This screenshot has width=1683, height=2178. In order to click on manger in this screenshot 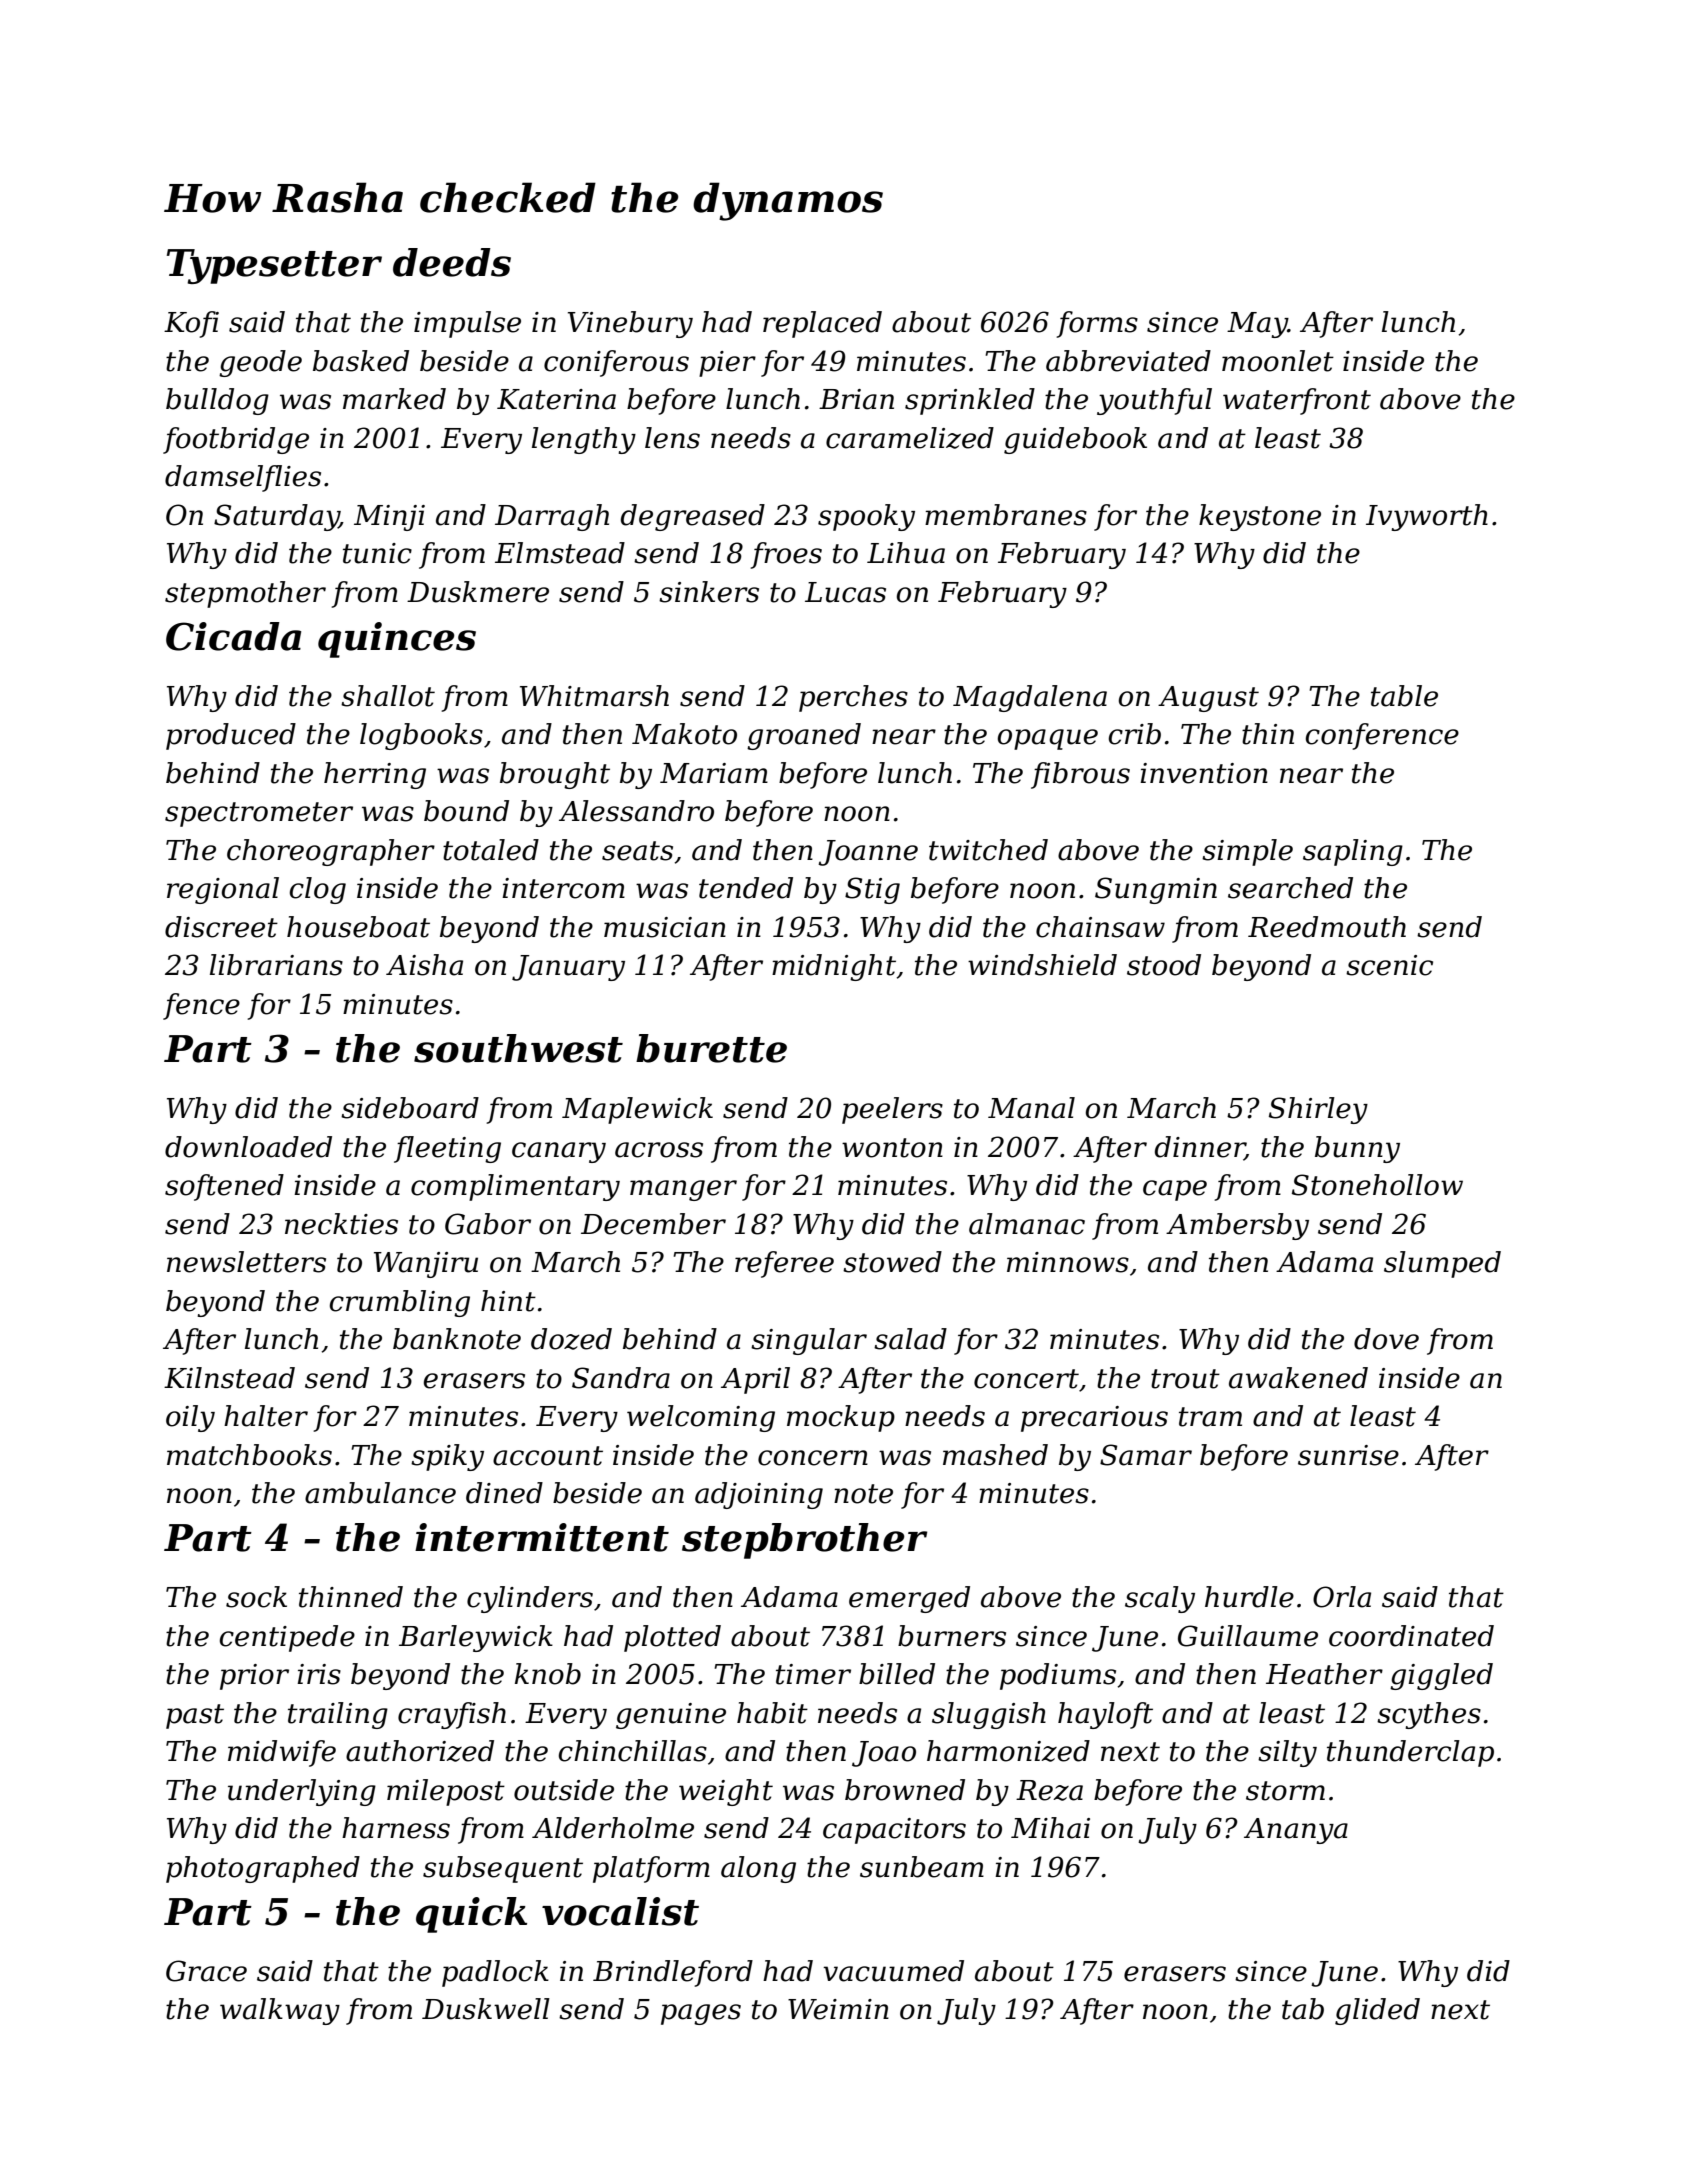, I will do `click(683, 1190)`.
